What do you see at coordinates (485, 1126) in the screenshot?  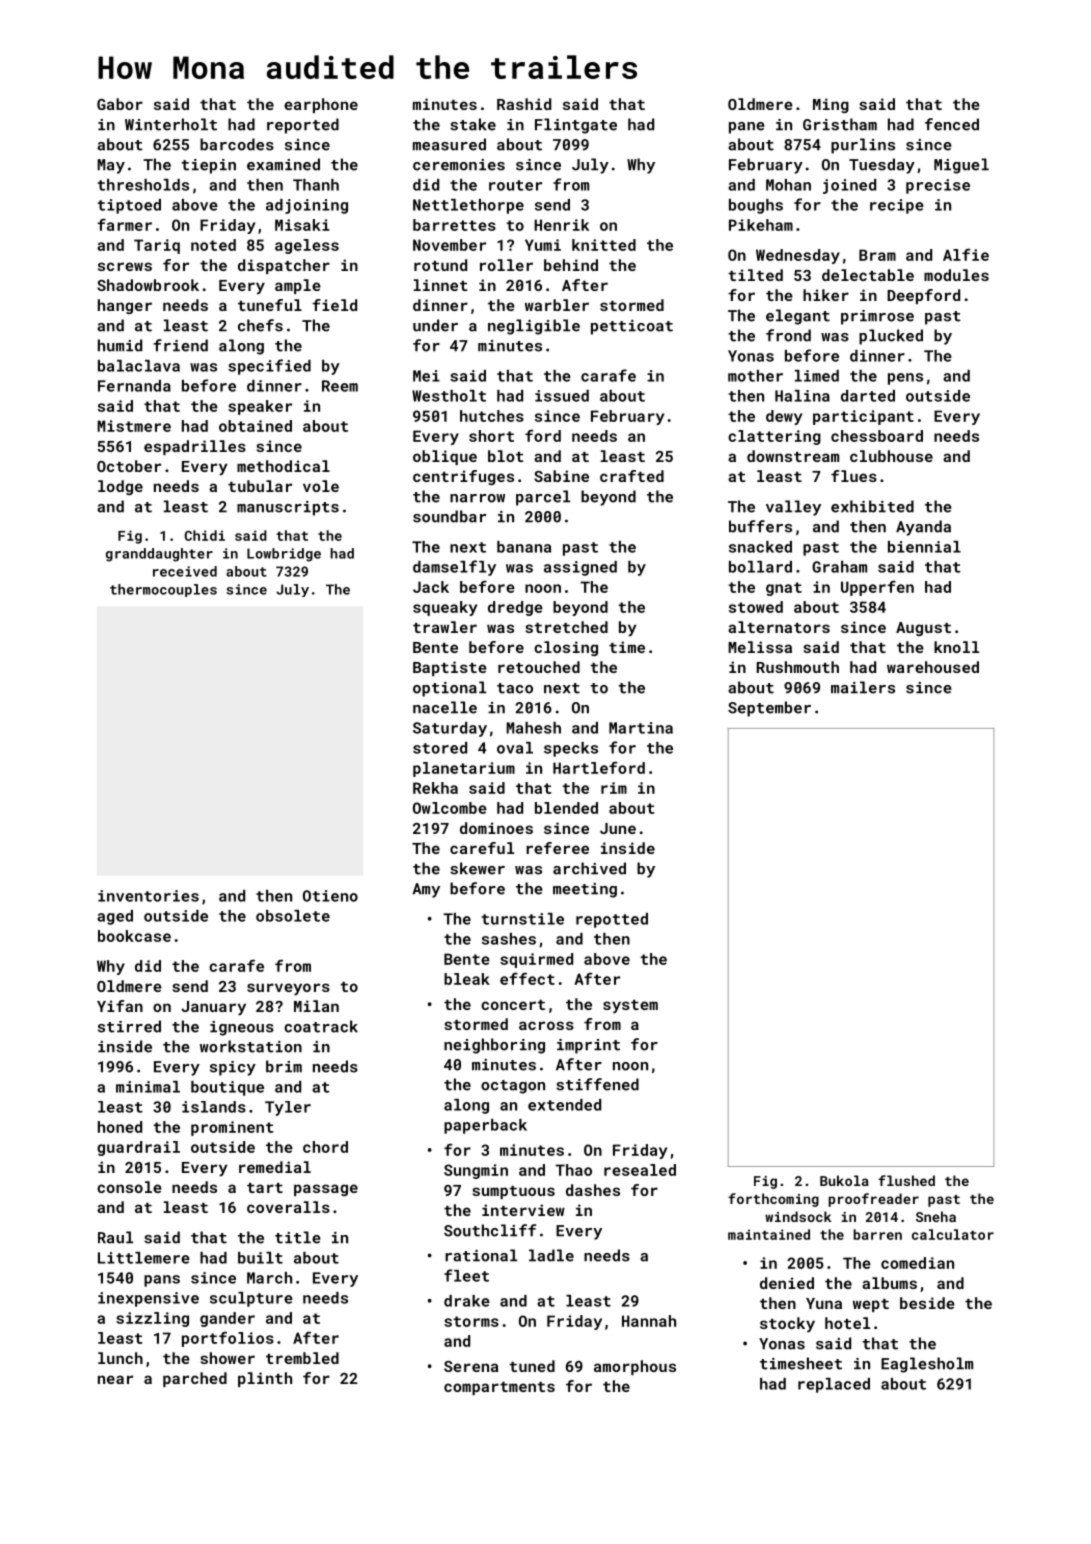 I see `paperback` at bounding box center [485, 1126].
